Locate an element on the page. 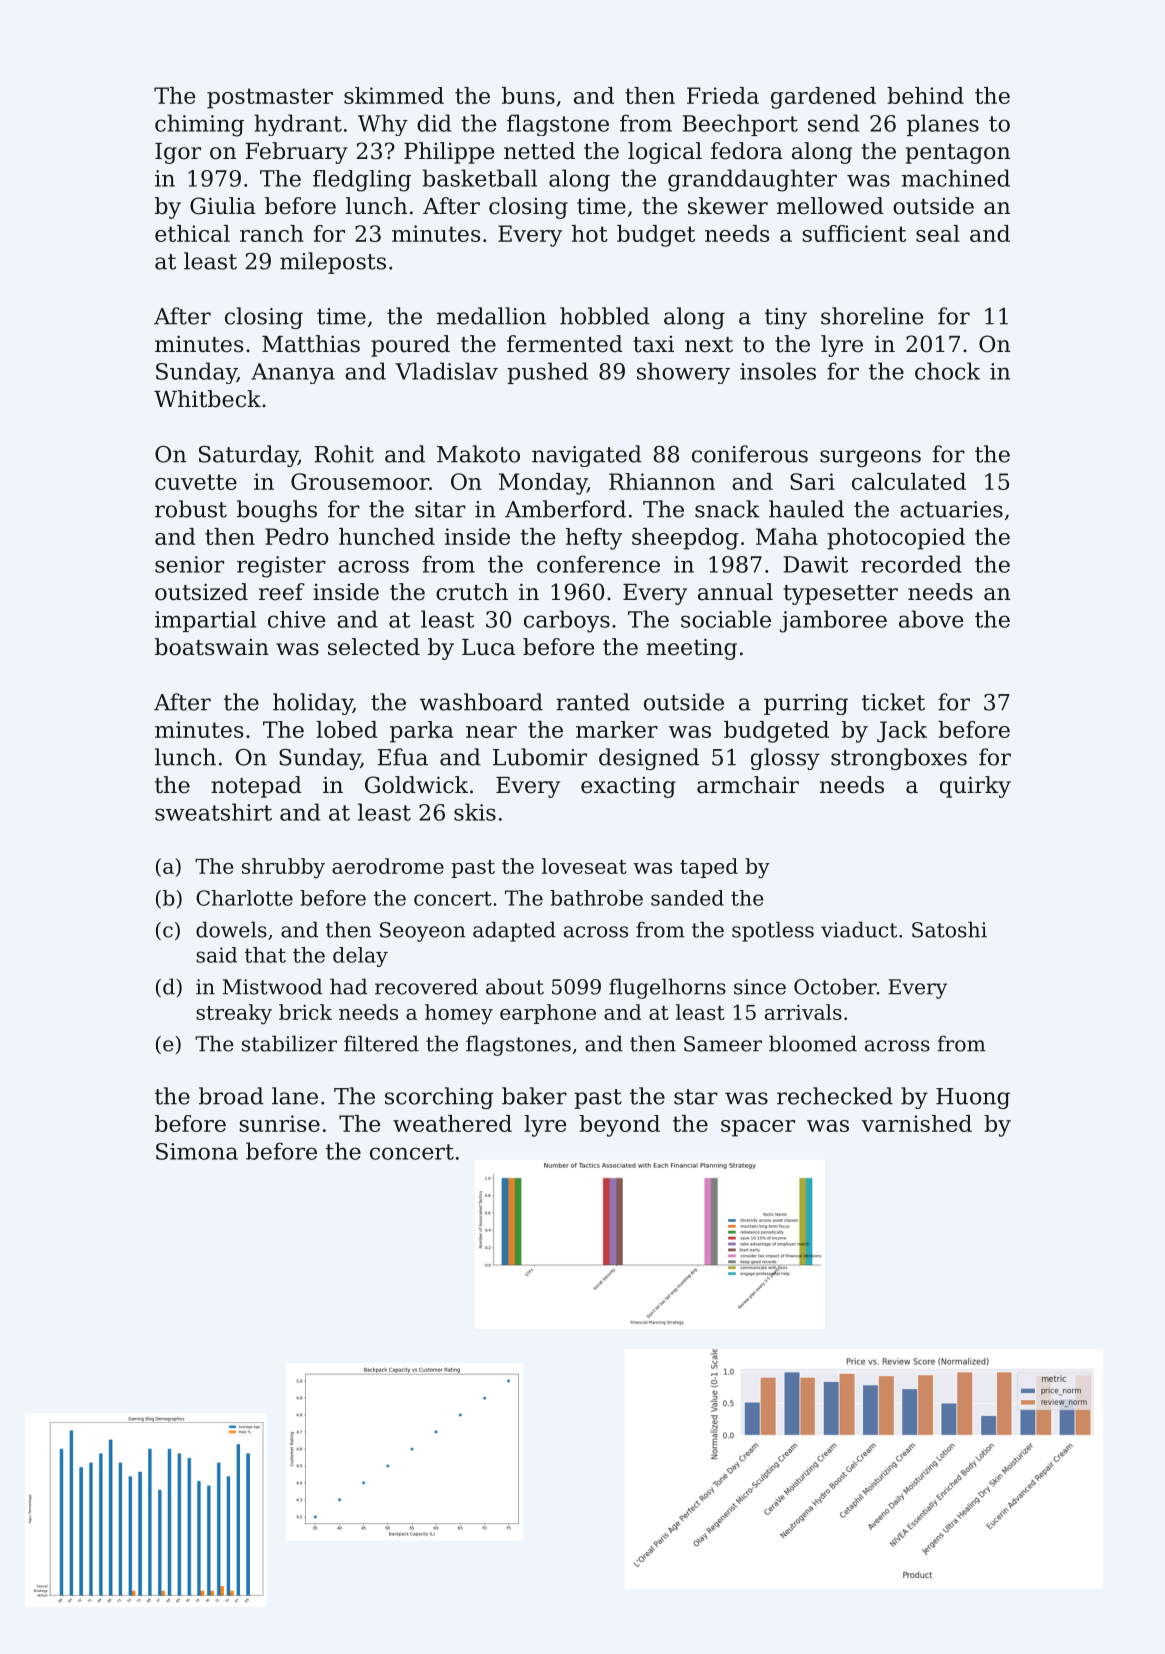 Image resolution: width=1165 pixels, height=1654 pixels. postmaster is located at coordinates (270, 98).
